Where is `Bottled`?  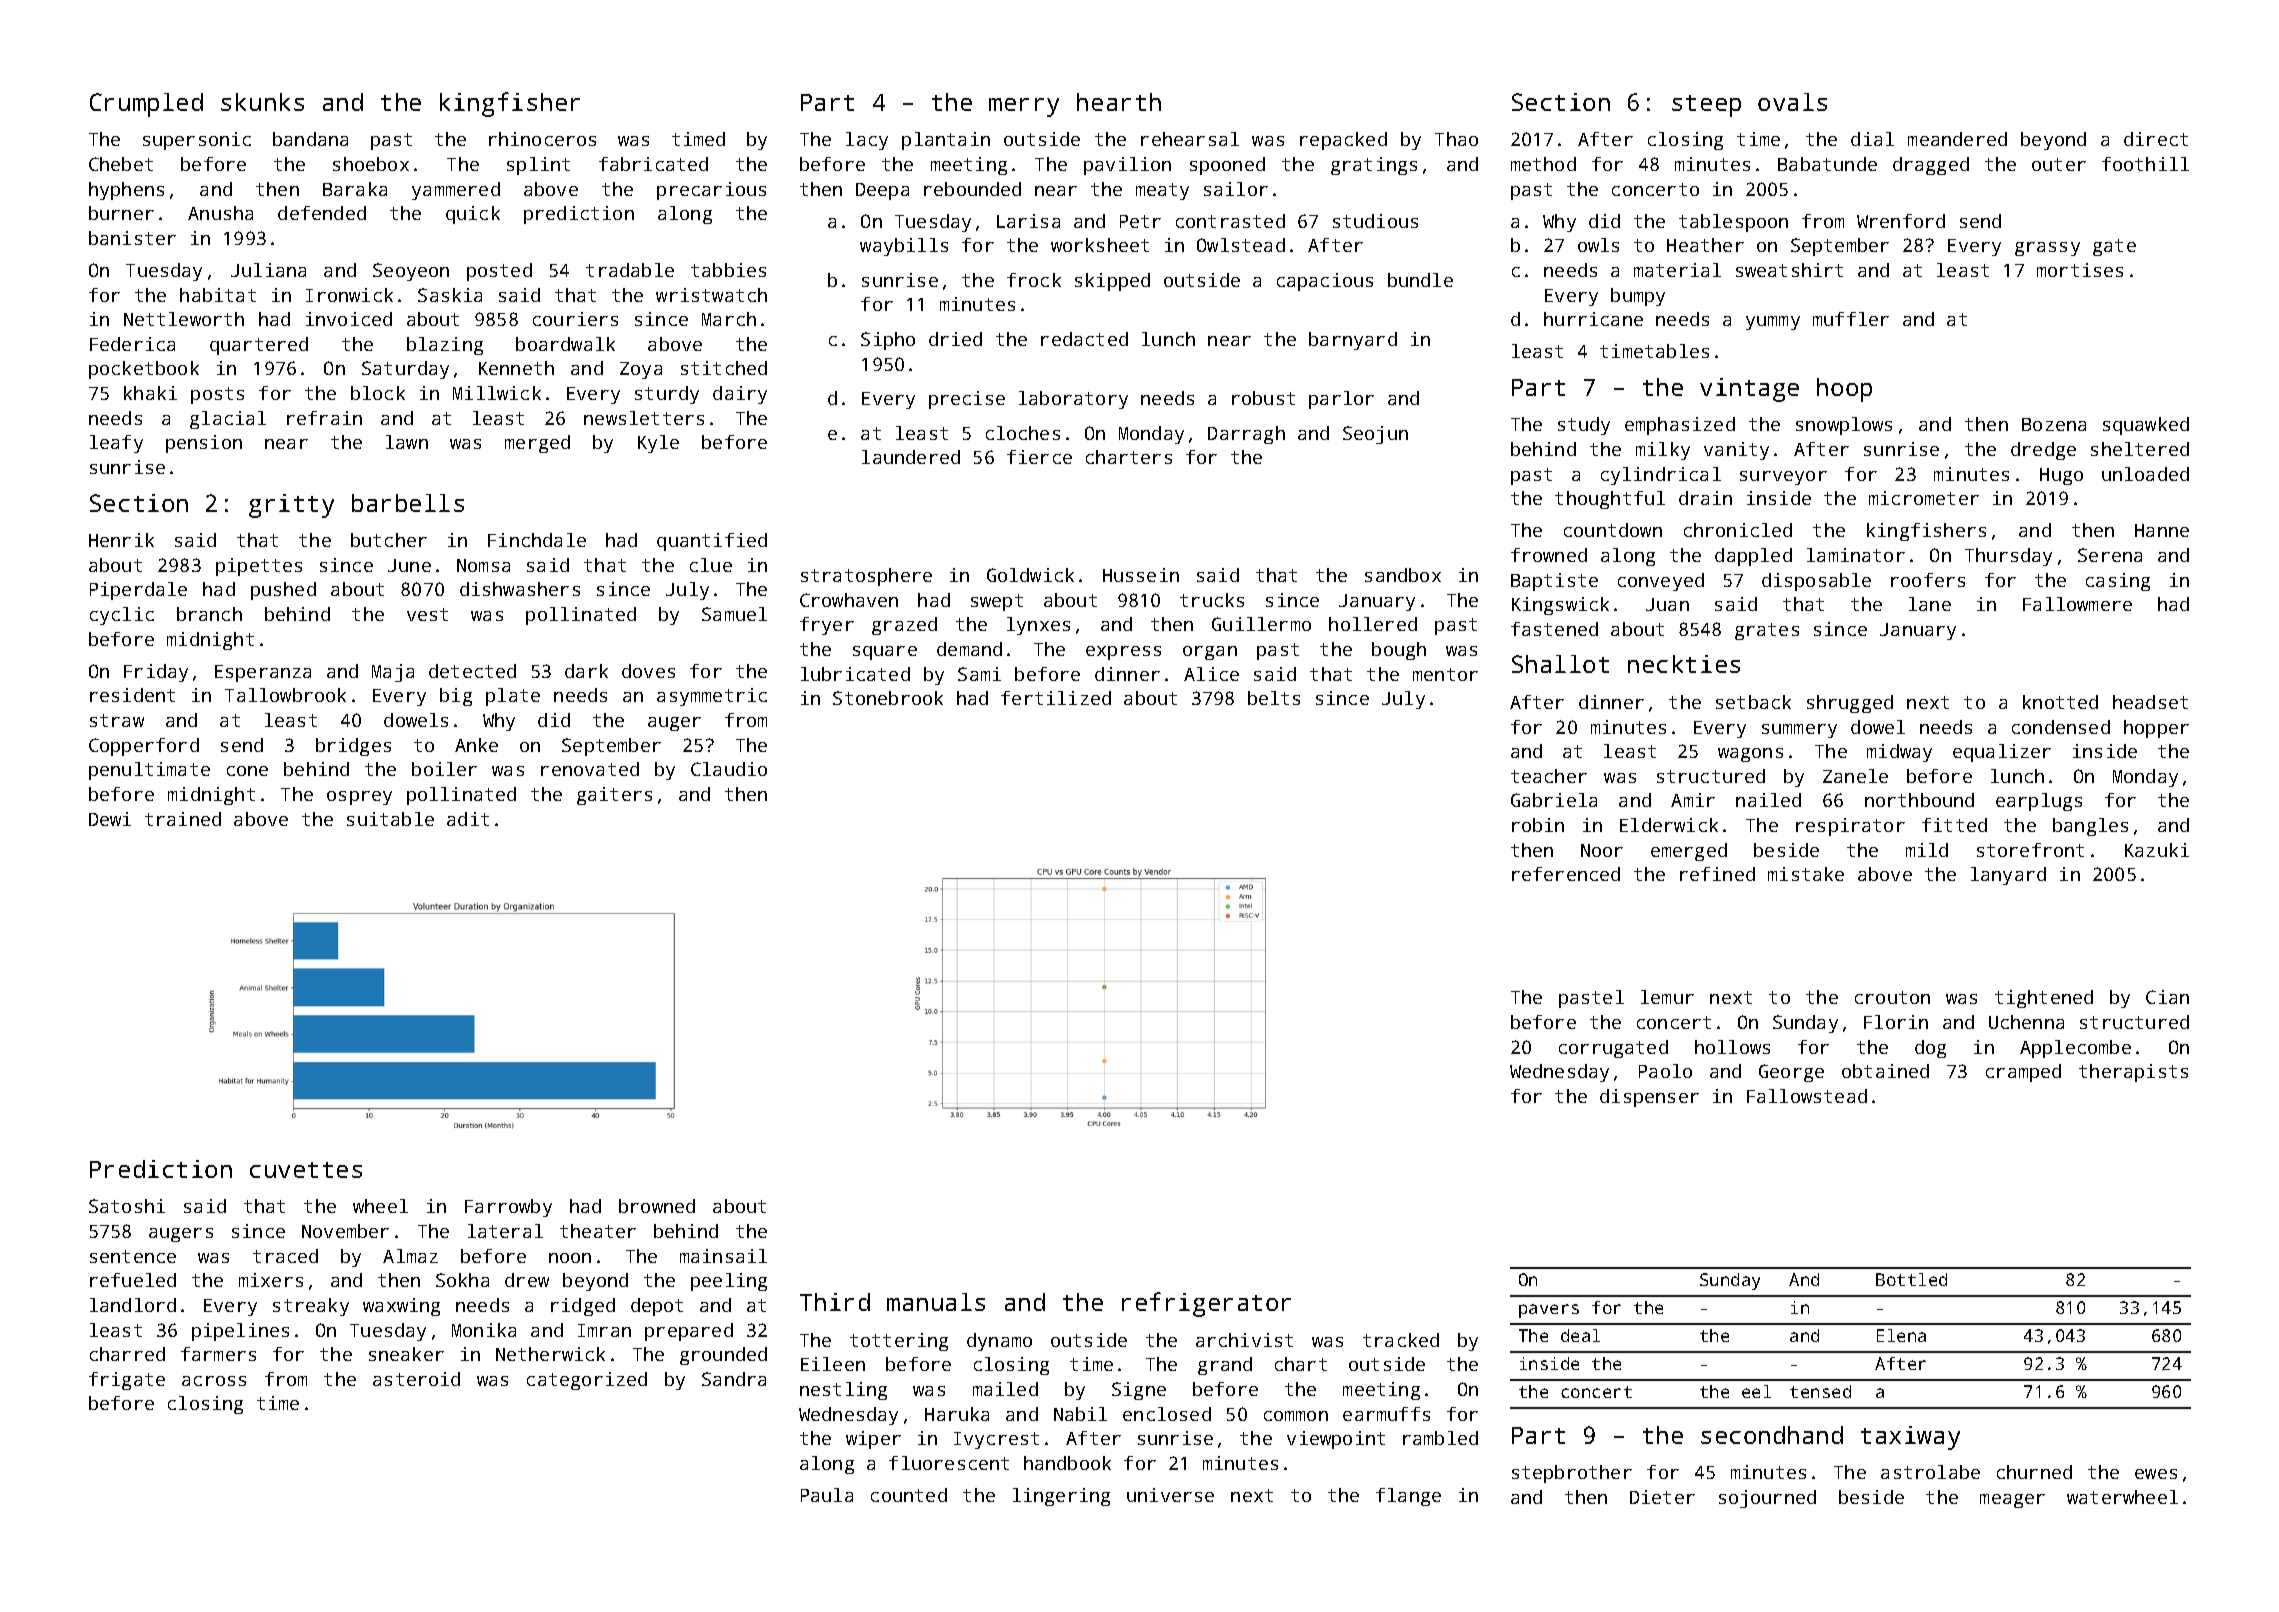
Bottled is located at coordinates (1911, 1279).
